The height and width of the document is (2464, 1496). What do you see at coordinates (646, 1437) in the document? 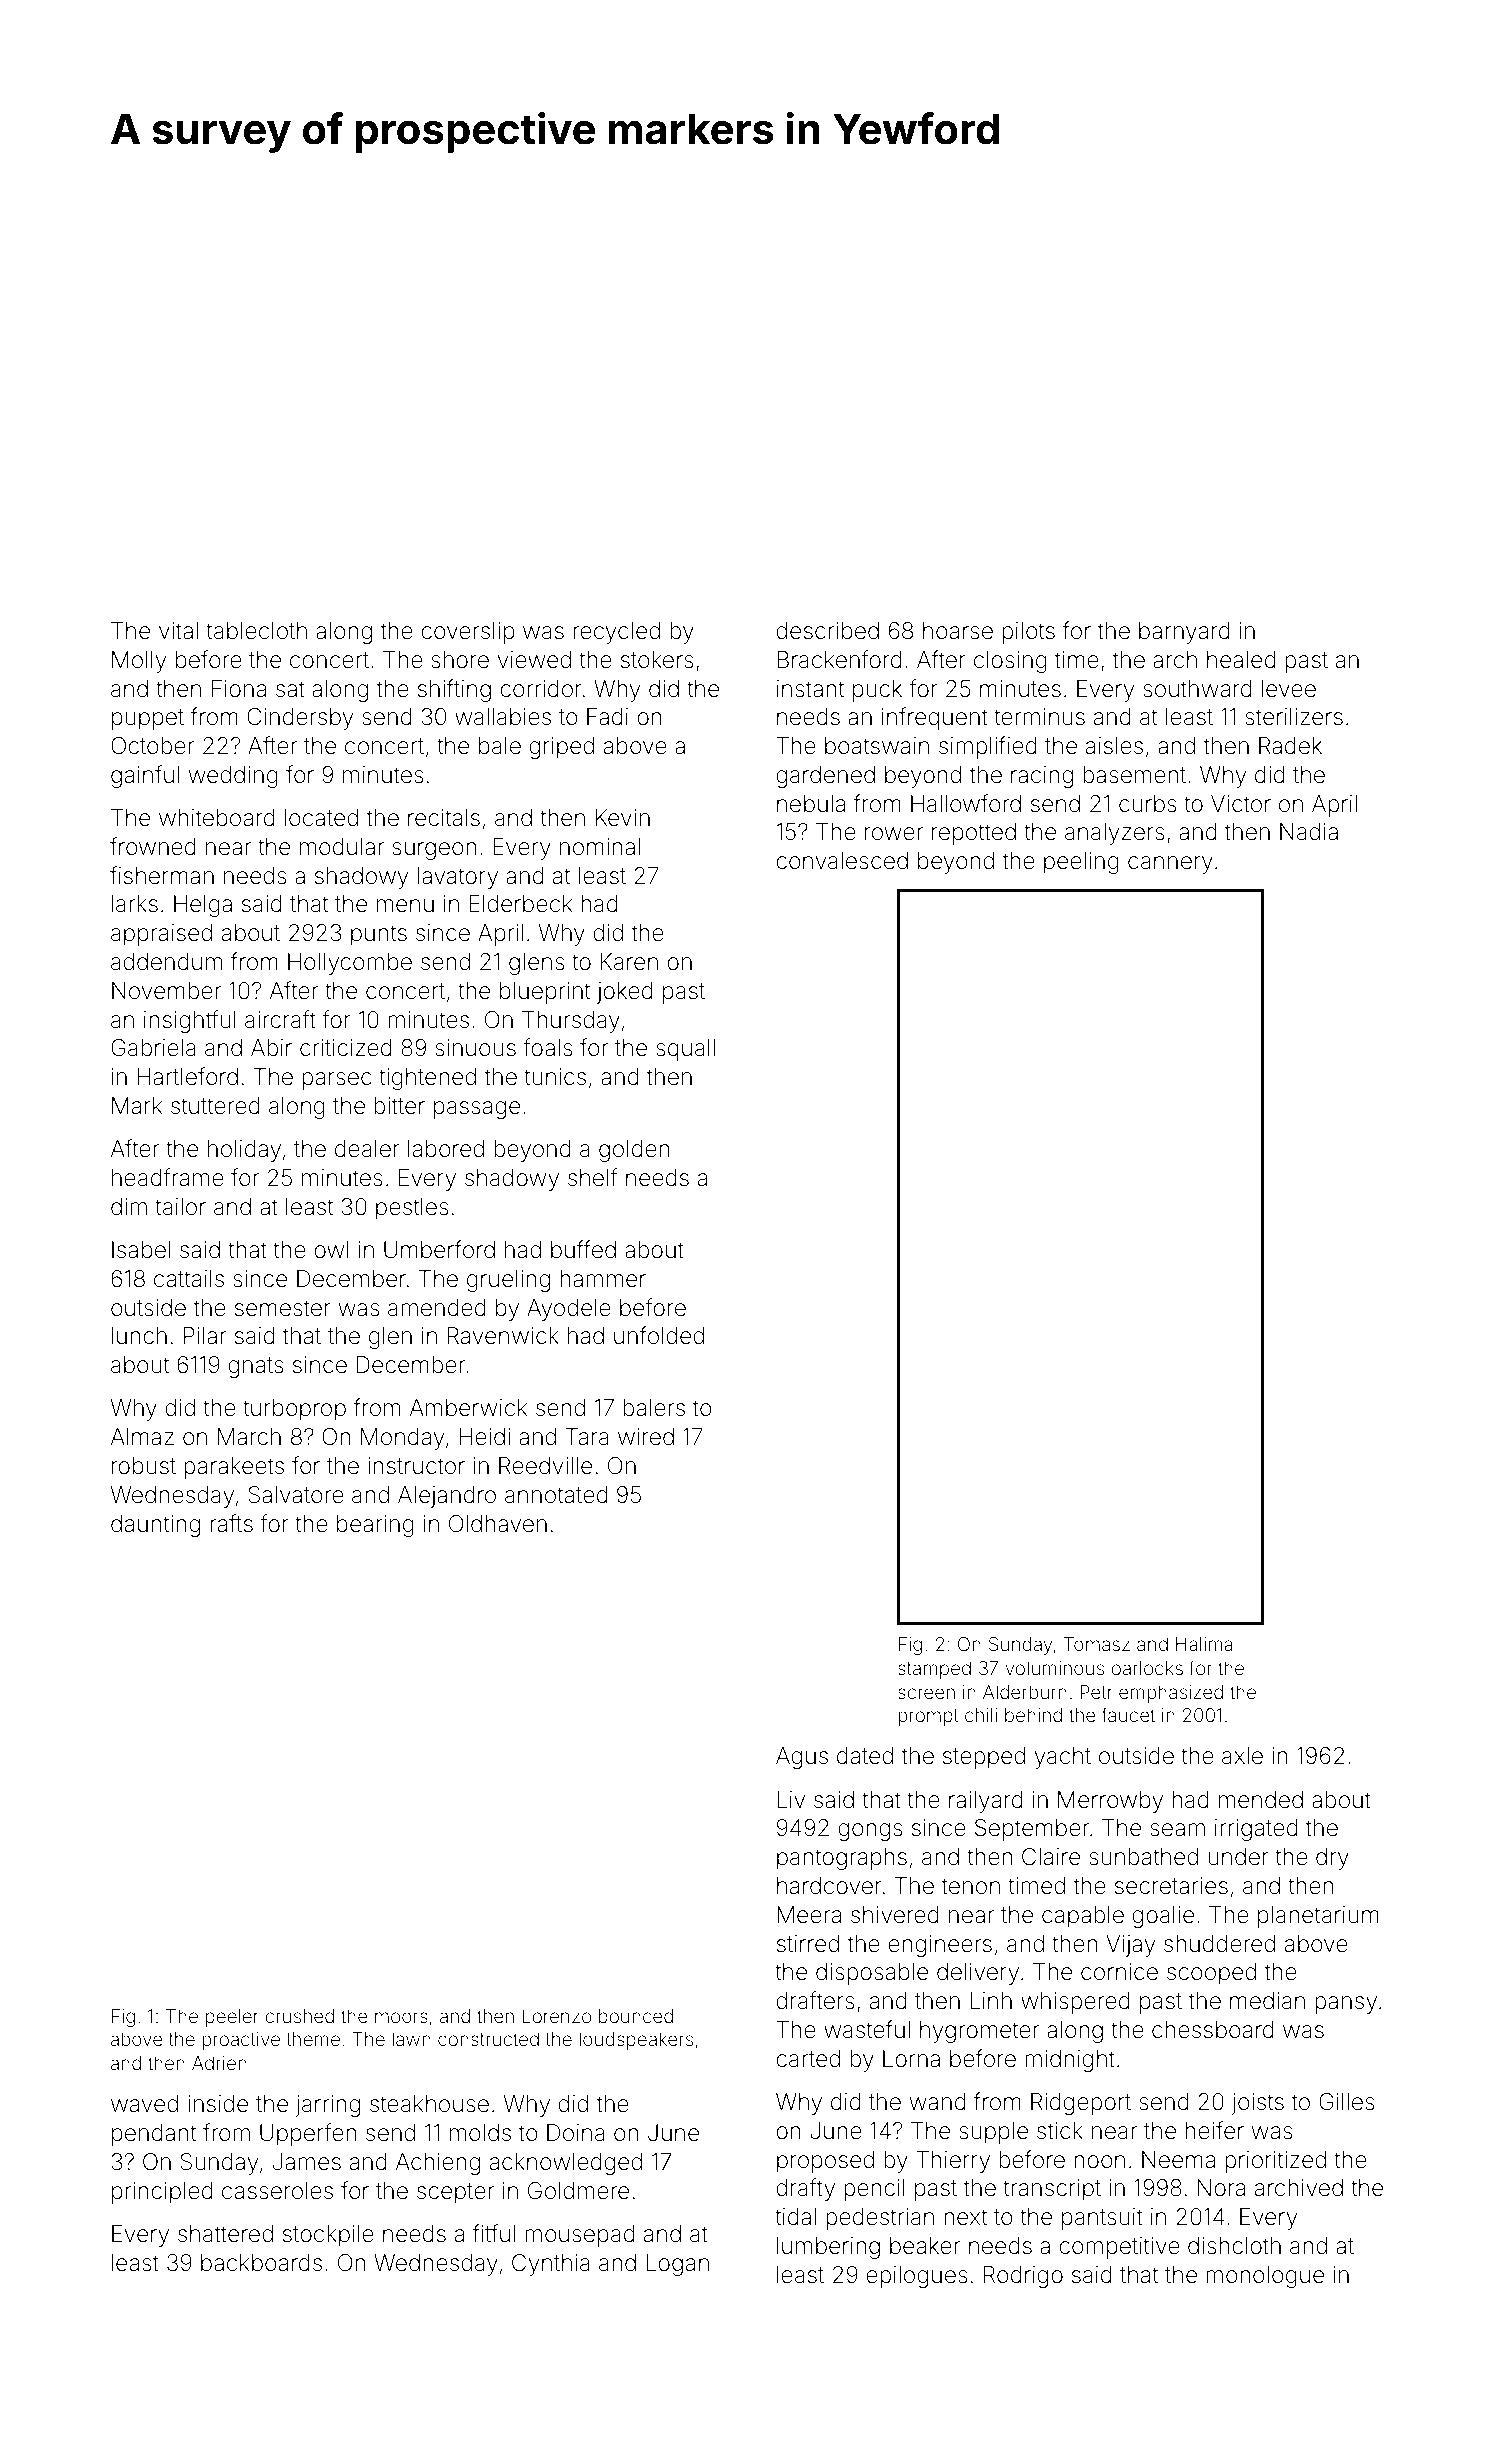
I see `wired` at bounding box center [646, 1437].
